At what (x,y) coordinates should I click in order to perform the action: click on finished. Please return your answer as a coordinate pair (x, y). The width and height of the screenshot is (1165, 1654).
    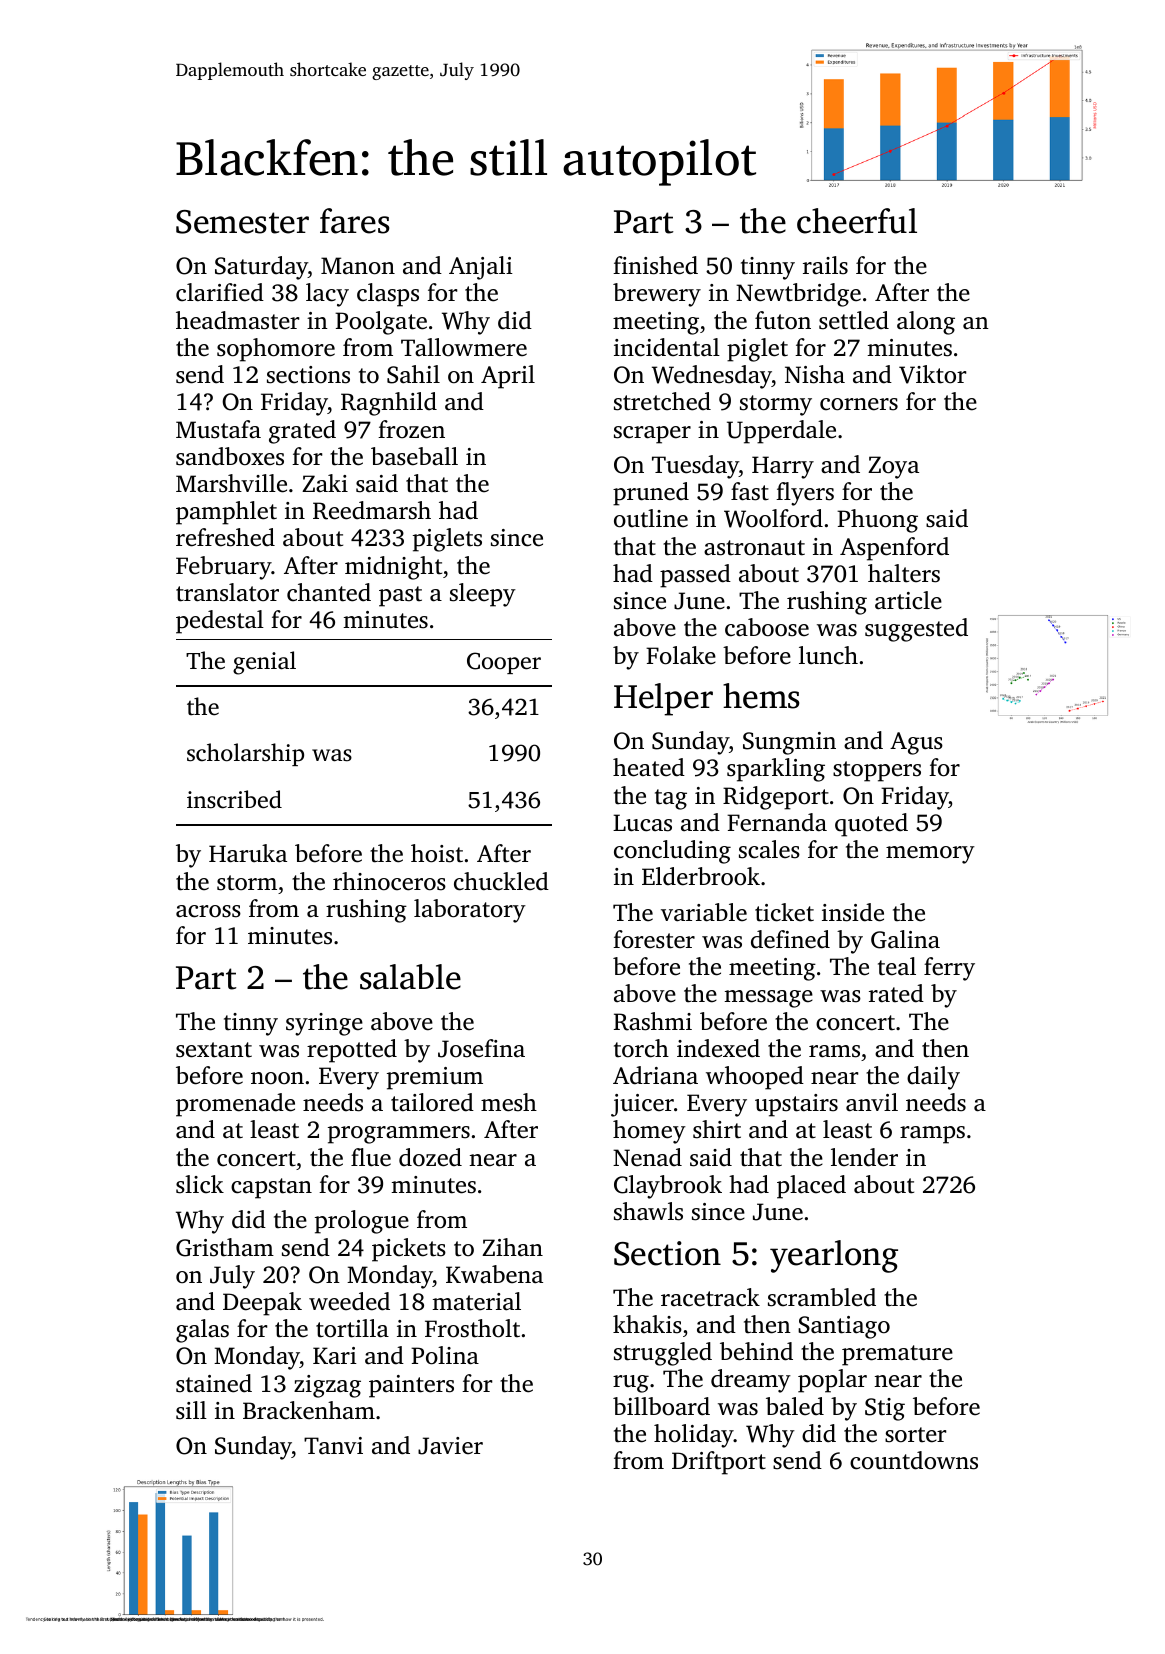
    Looking at the image, I should click on (655, 265).
